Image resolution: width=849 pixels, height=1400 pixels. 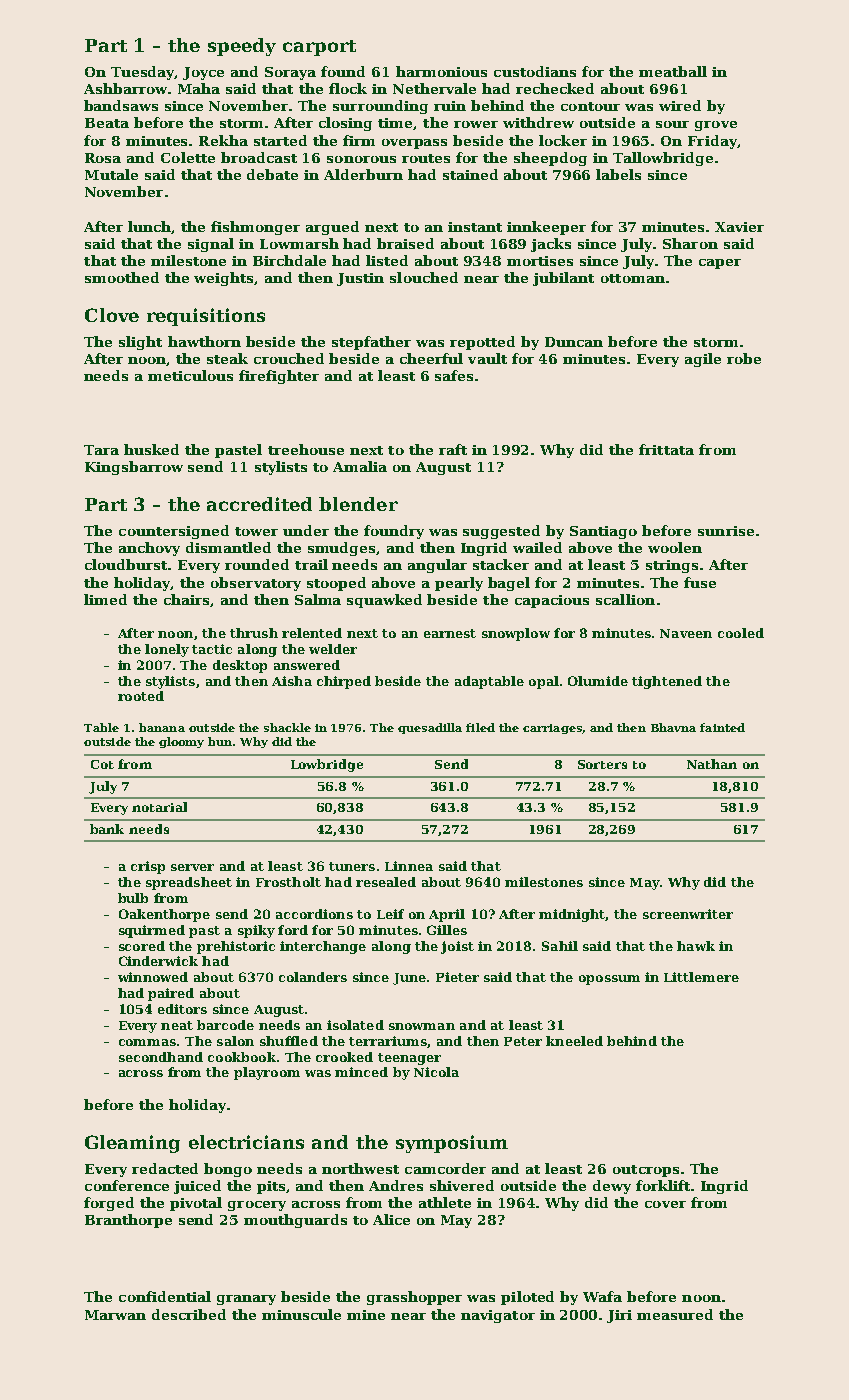 I want to click on labels, so click(x=618, y=174).
